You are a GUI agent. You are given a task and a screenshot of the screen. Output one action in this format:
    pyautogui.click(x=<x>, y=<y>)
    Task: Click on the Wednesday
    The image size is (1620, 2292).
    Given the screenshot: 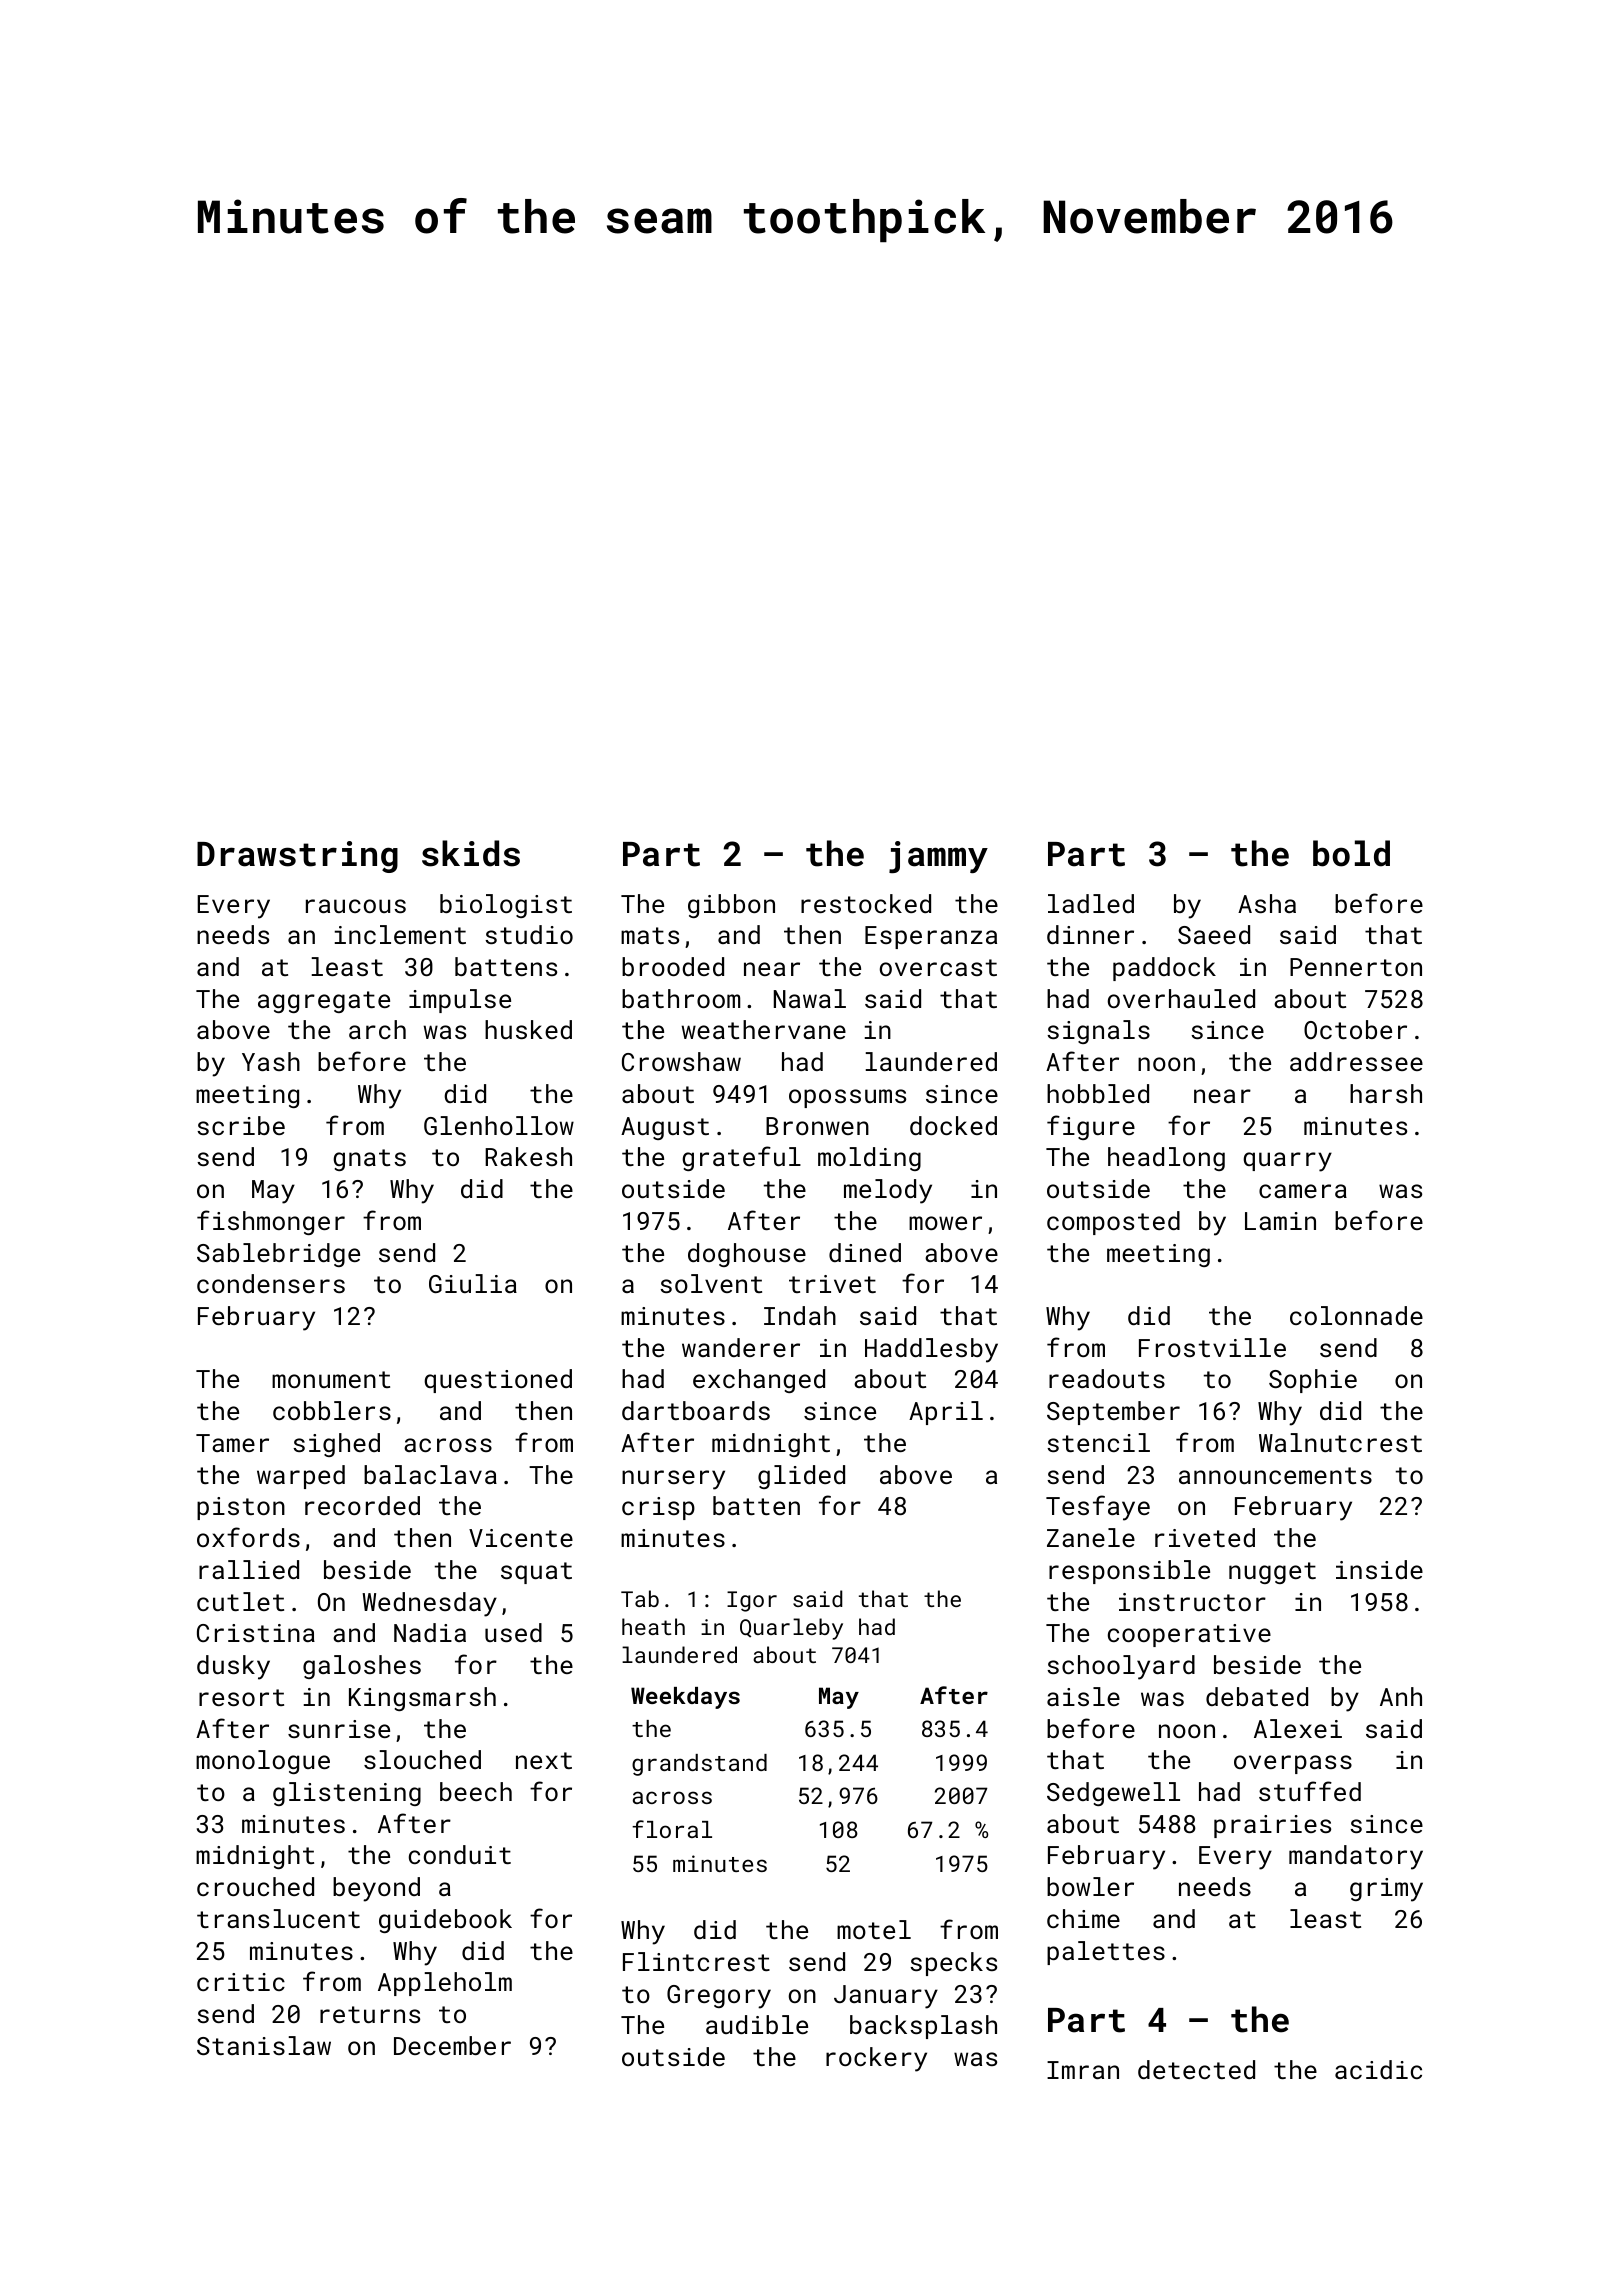 What is the action you would take?
    pyautogui.click(x=429, y=1604)
